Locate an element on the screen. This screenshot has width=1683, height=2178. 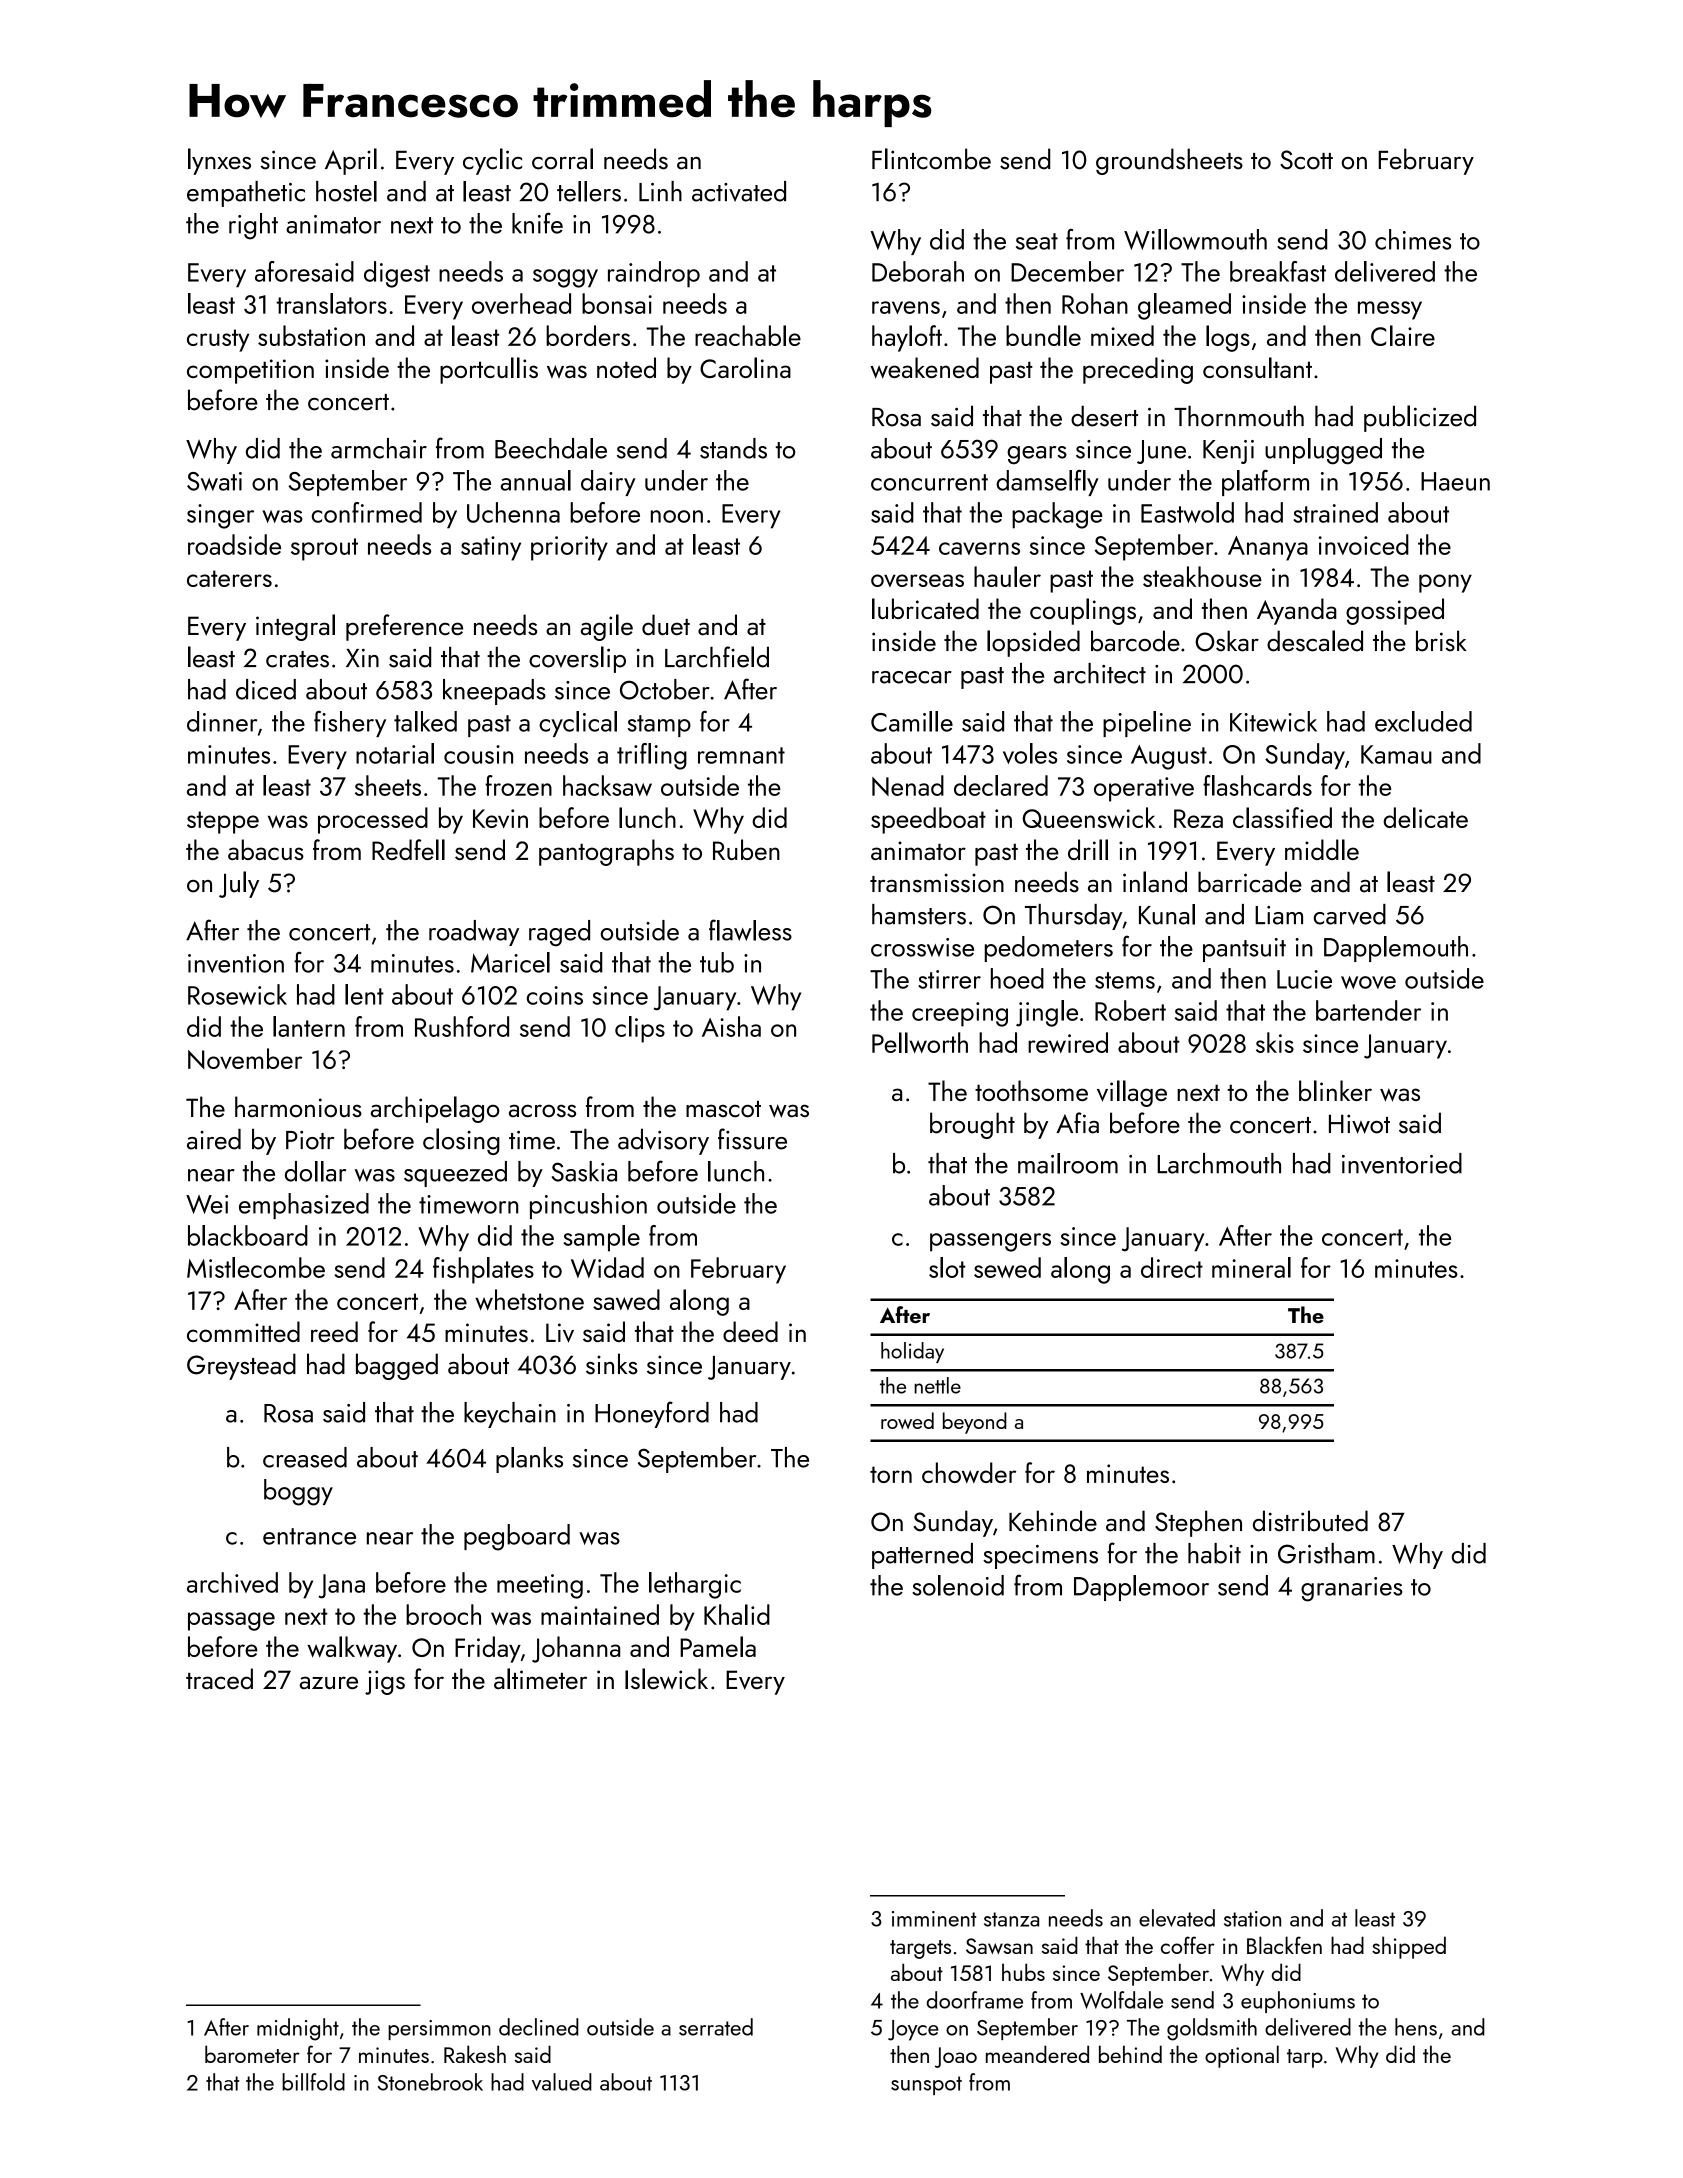
behind is located at coordinates (1130, 2054).
